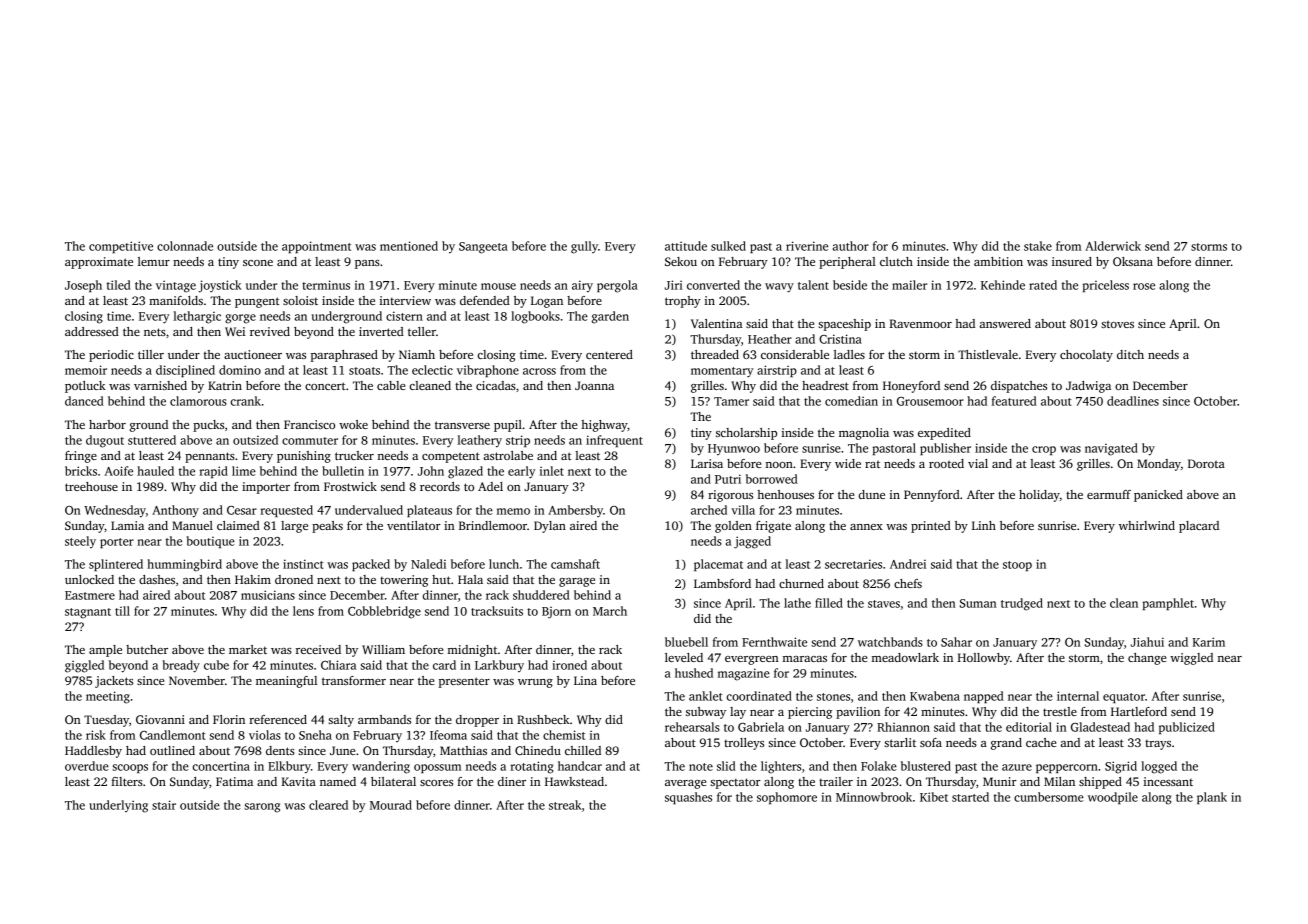  What do you see at coordinates (83, 286) in the image?
I see `Joseph` at bounding box center [83, 286].
